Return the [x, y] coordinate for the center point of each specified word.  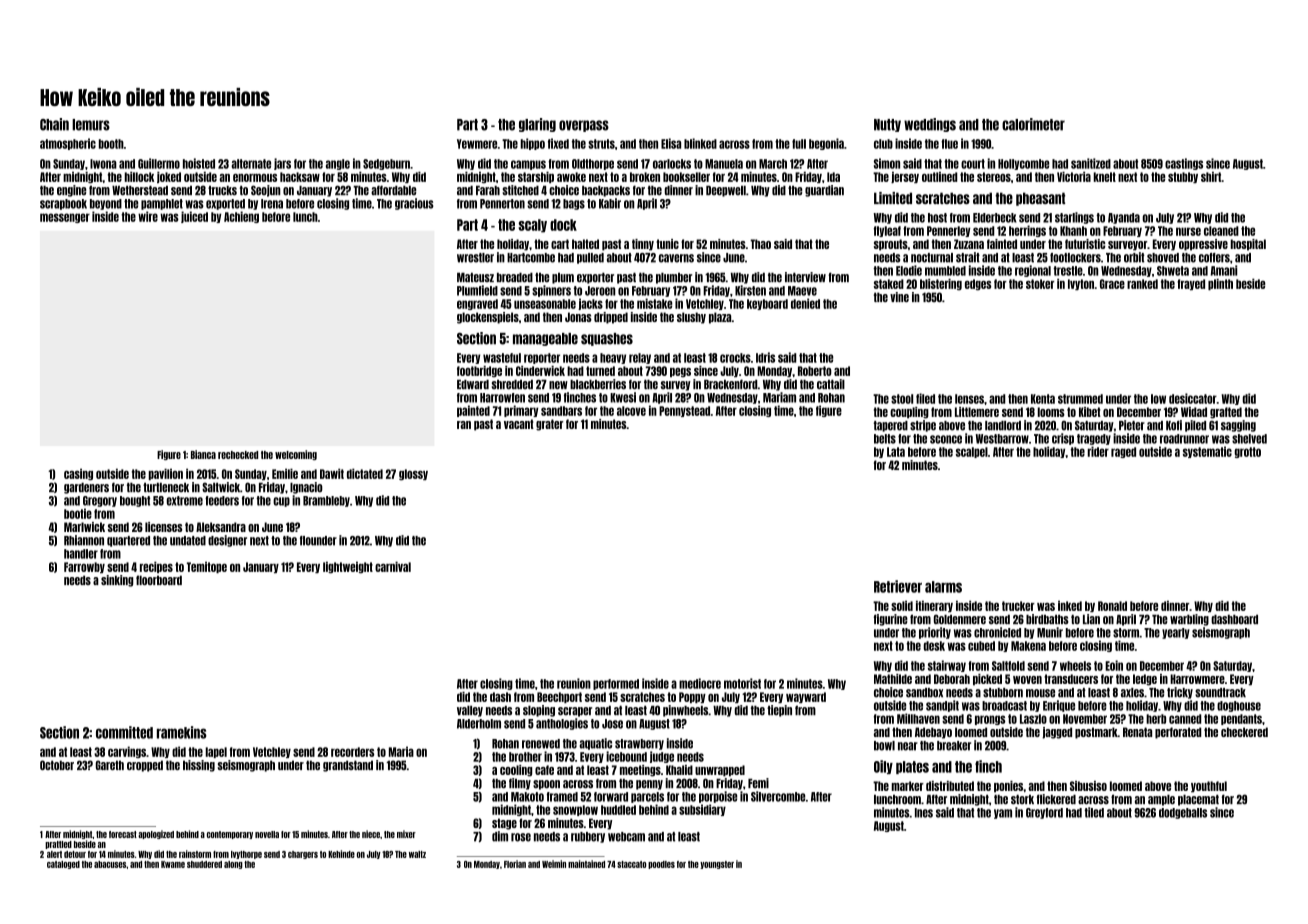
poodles [661, 865]
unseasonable [545, 304]
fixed [558, 143]
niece [371, 834]
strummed [1080, 399]
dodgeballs [1183, 813]
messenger [65, 218]
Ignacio [306, 488]
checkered [1244, 732]
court [973, 164]
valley [470, 711]
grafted [1226, 413]
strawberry [639, 744]
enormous [255, 178]
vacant [519, 424]
